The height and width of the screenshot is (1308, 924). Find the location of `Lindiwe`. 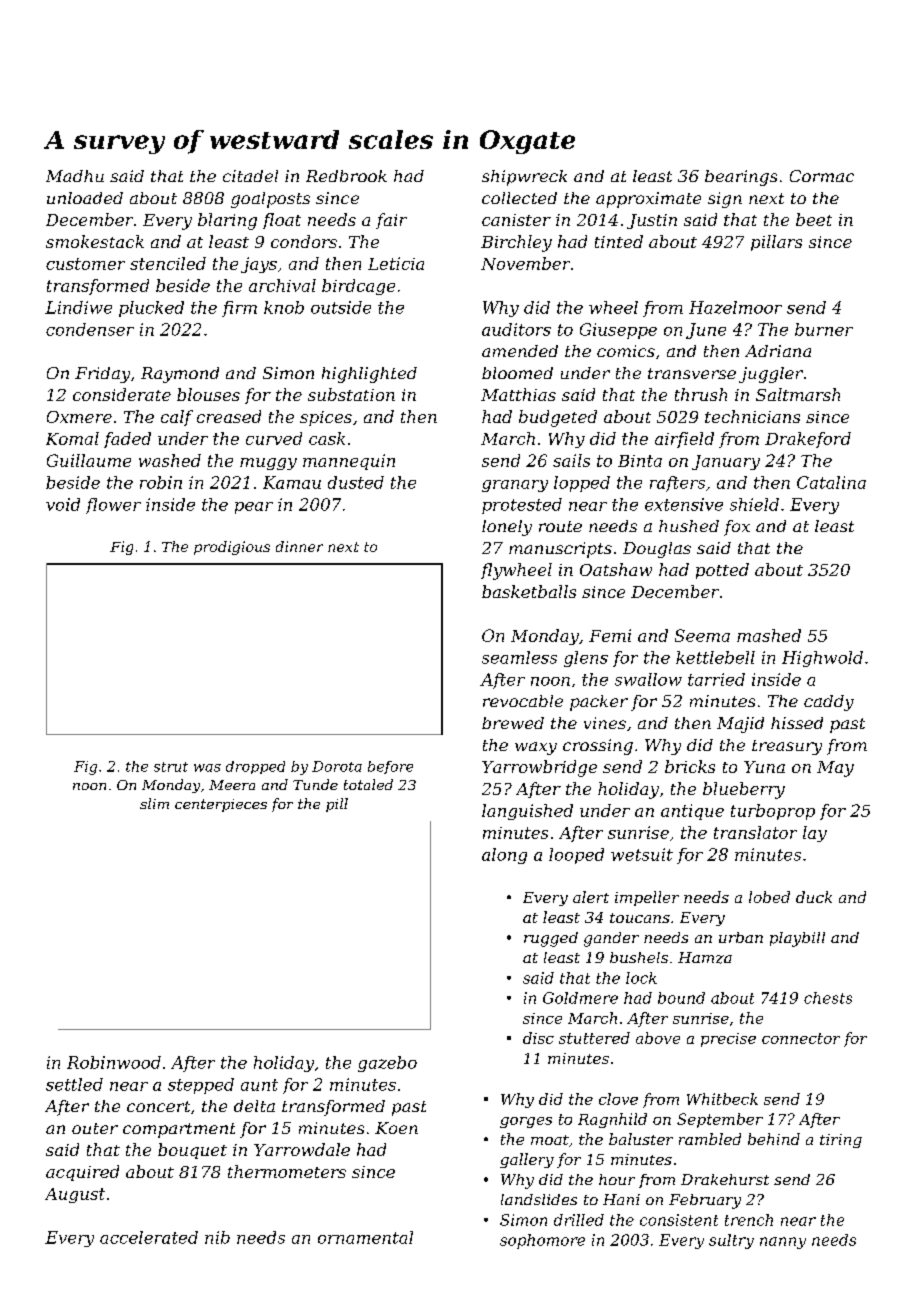

Lindiwe is located at coordinates (78, 307).
